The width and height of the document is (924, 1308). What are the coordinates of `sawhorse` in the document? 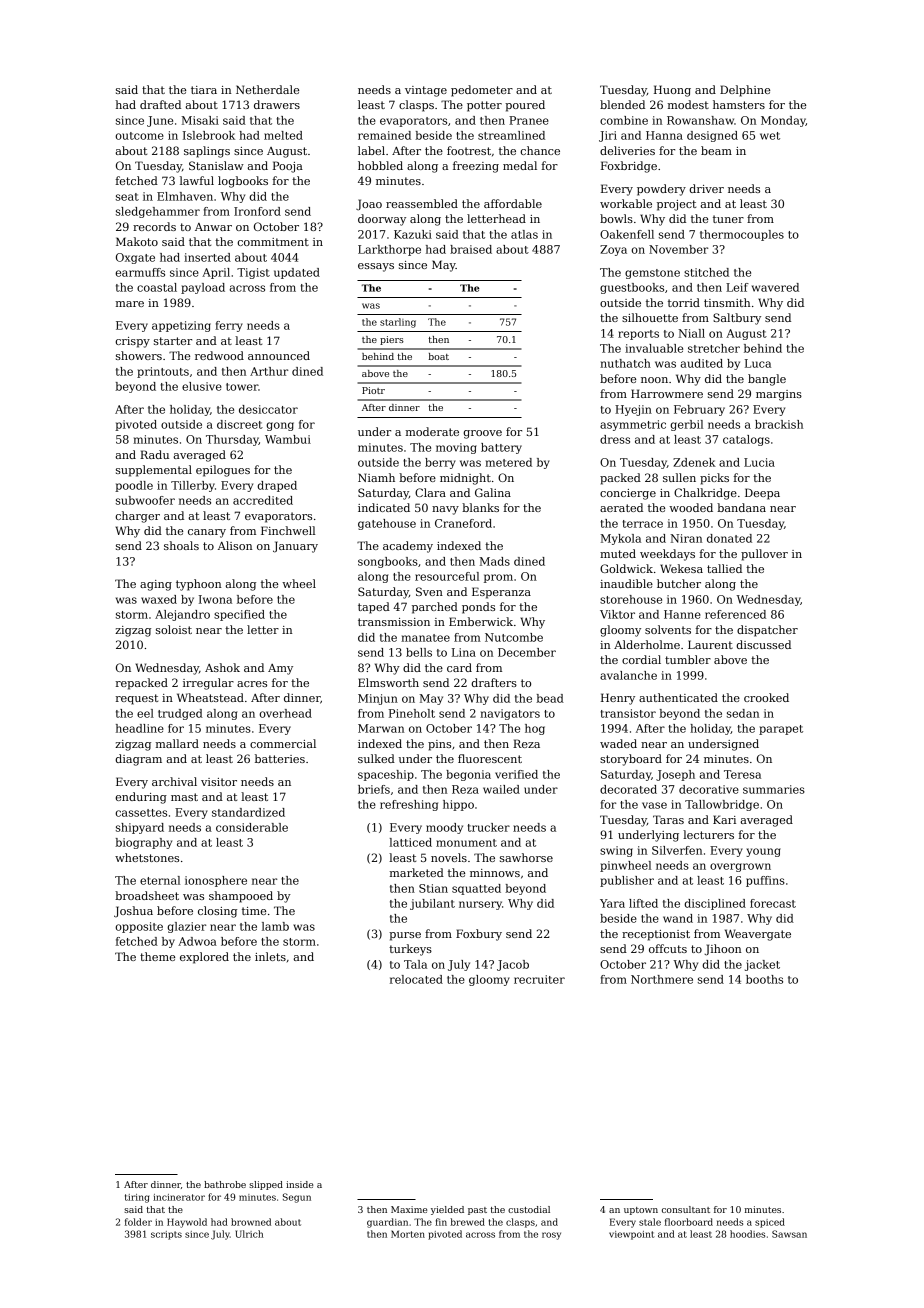 It's located at (526, 857).
